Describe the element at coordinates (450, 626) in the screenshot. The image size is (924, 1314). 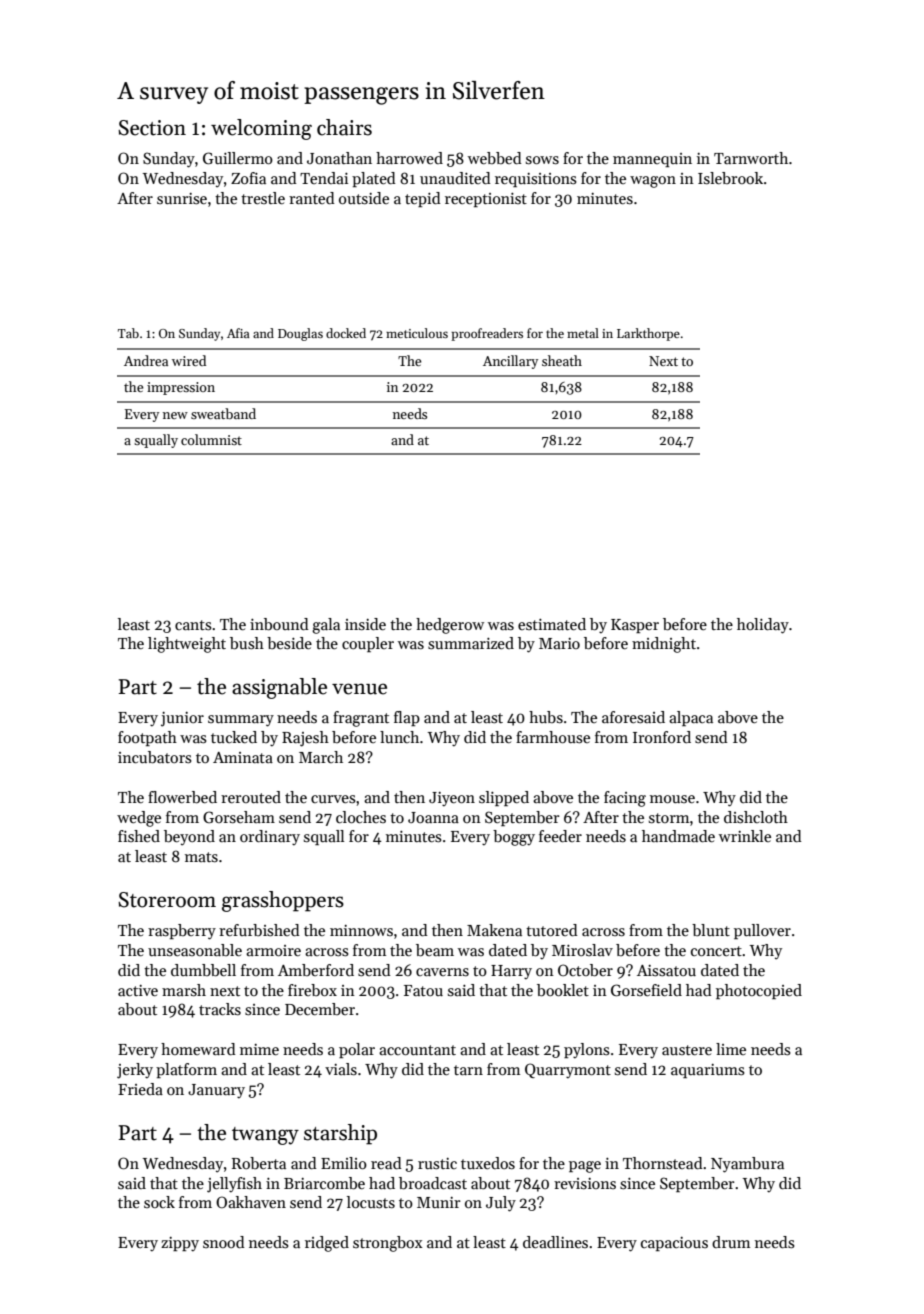
I see `hedgerow` at that location.
